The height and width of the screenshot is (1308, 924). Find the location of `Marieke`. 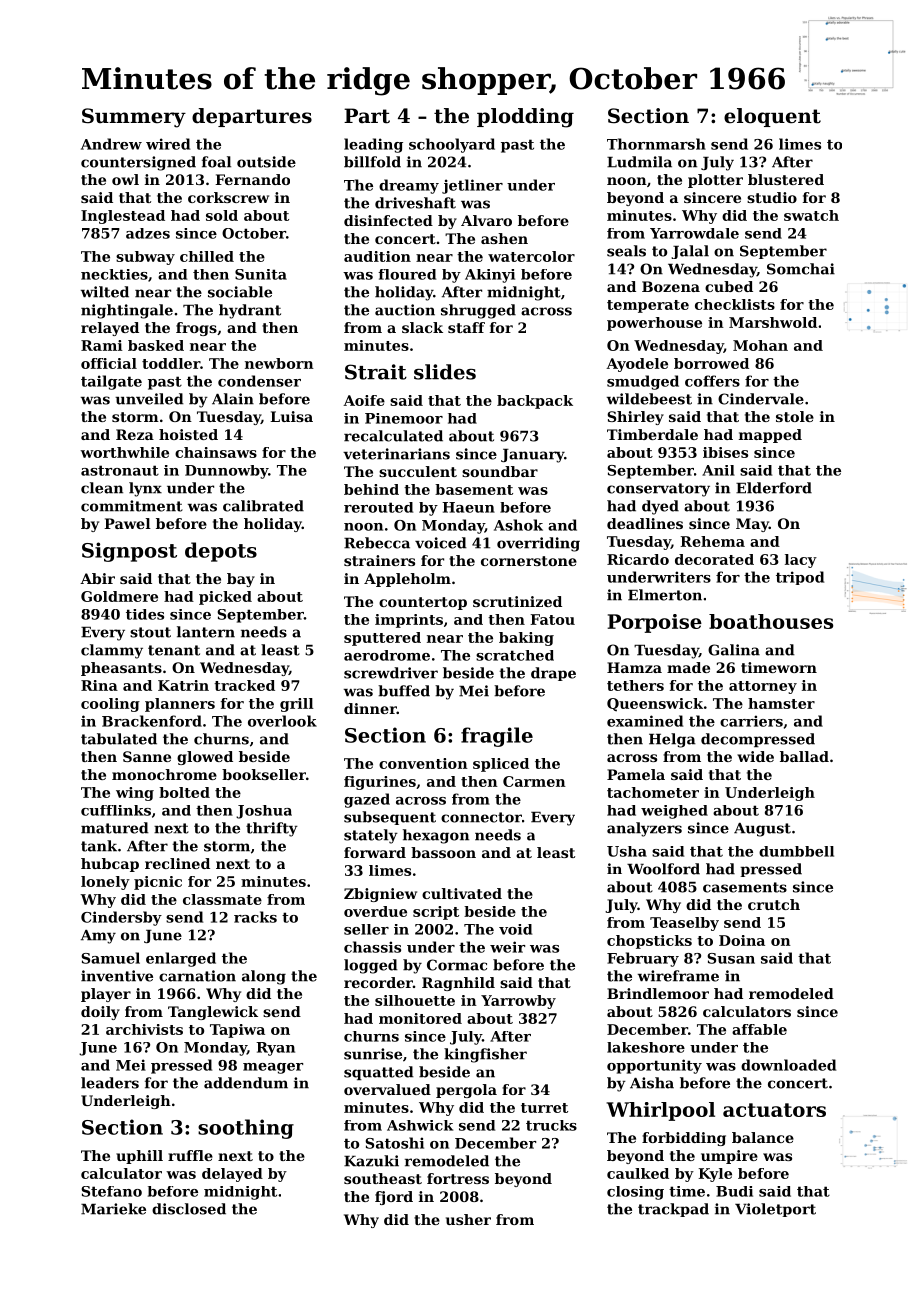

Marieke is located at coordinates (113, 1209).
